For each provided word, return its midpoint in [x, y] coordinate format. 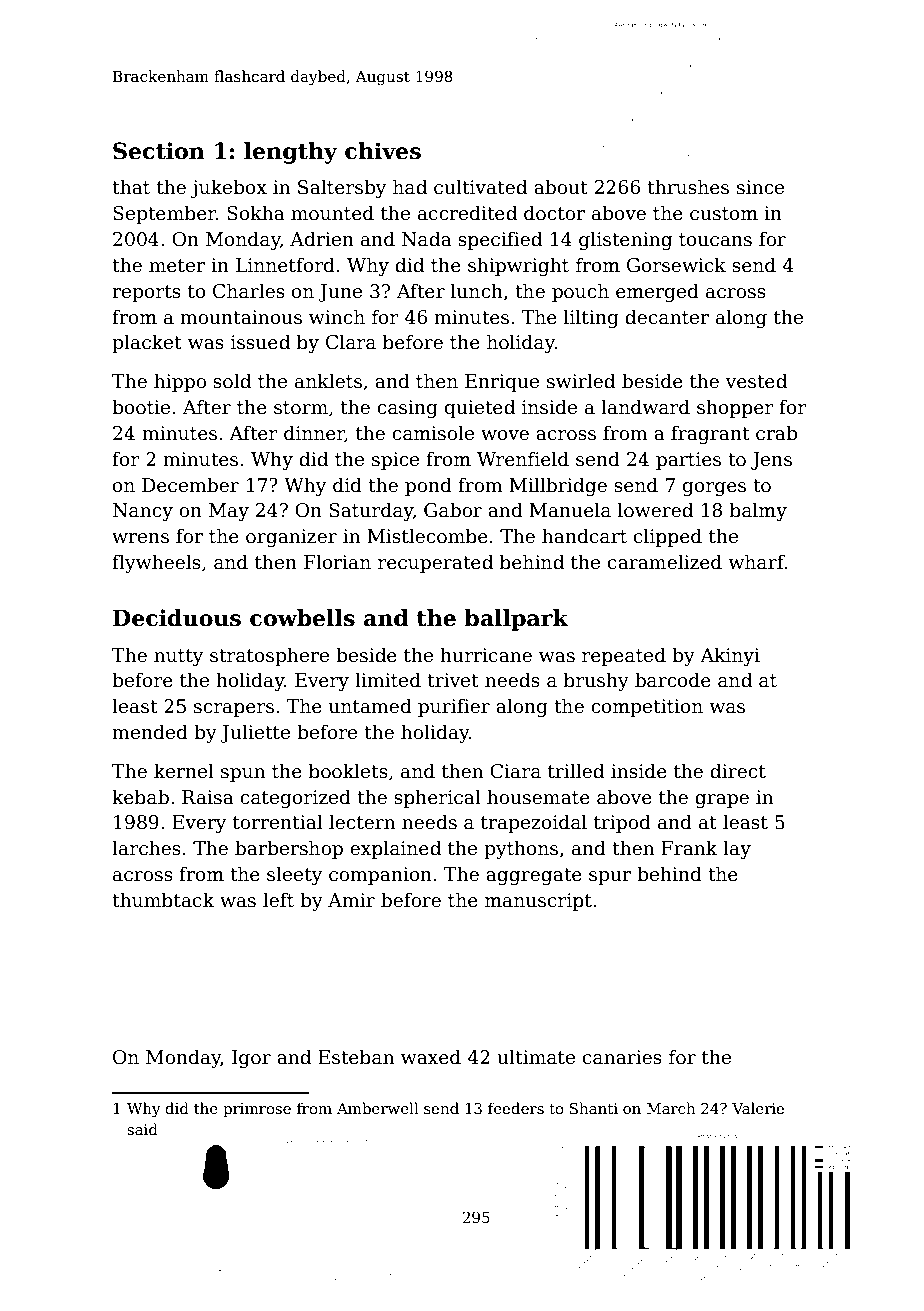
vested [756, 381]
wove [505, 435]
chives [383, 151]
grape [722, 801]
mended [150, 732]
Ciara [515, 771]
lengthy [291, 153]
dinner [314, 434]
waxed [431, 1057]
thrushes [688, 187]
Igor [251, 1059]
